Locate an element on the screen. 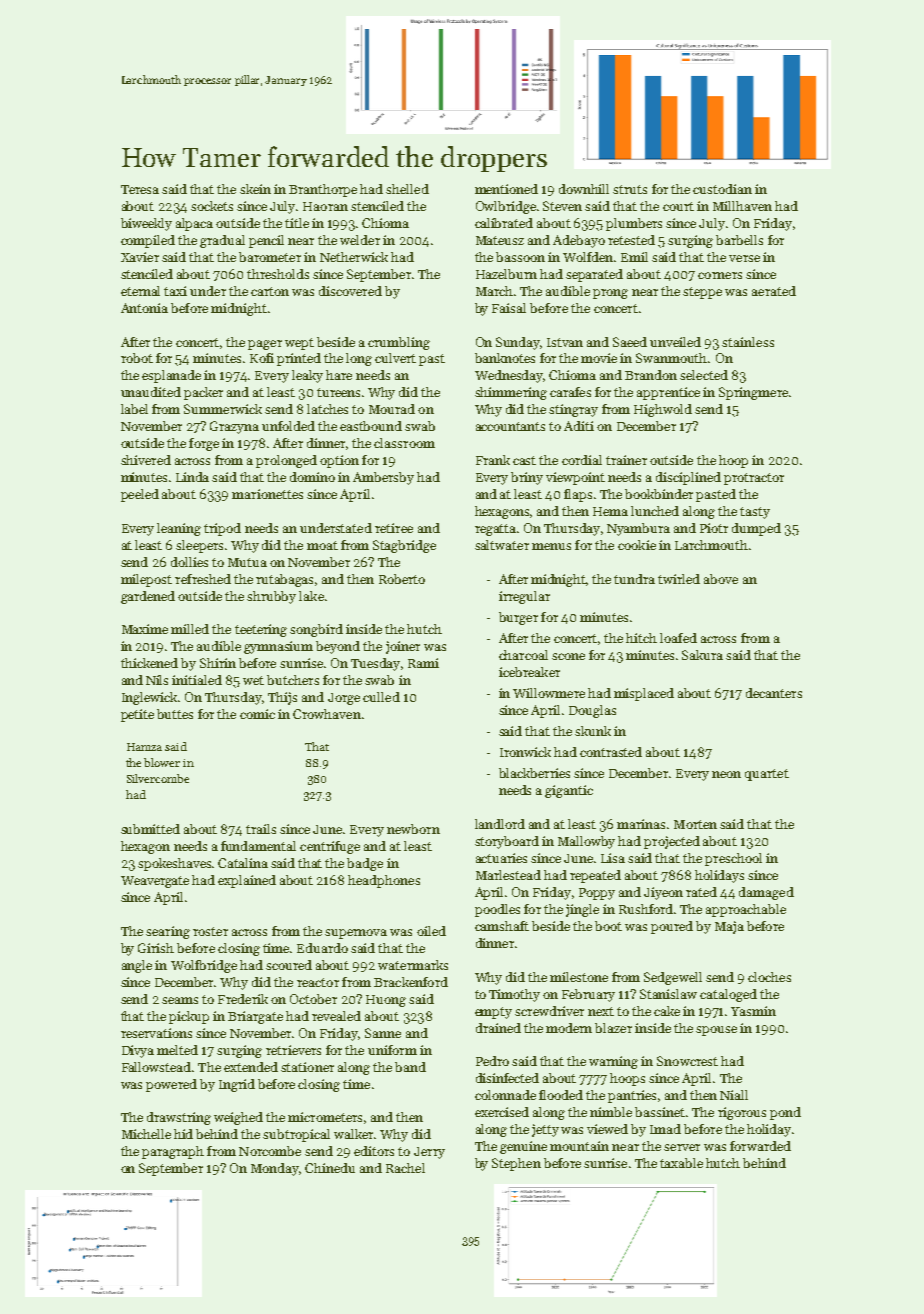 This screenshot has width=924, height=1314. repeated is located at coordinates (595, 876).
